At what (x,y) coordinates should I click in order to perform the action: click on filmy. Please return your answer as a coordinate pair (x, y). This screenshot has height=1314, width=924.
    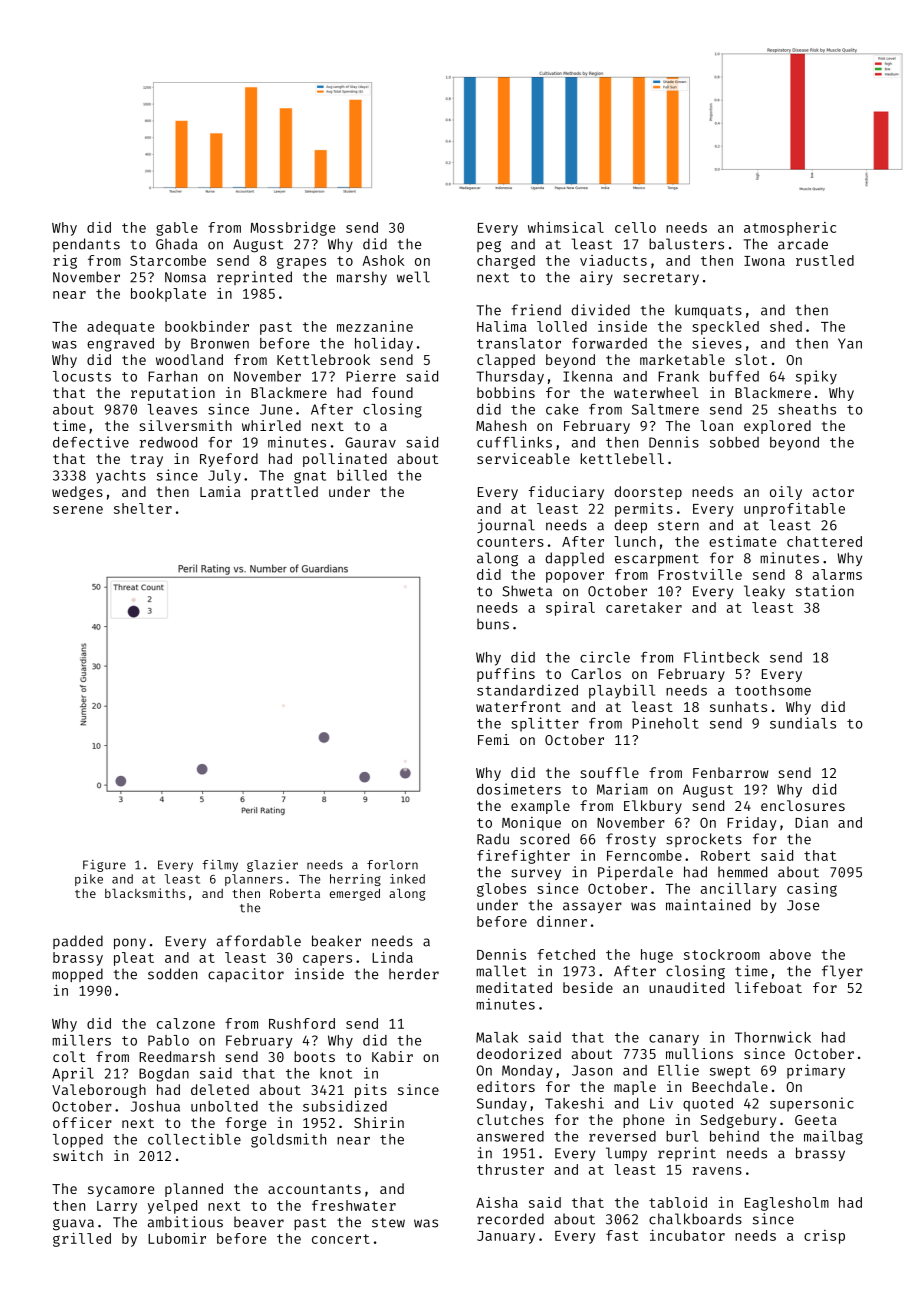
    Looking at the image, I should click on (220, 865).
